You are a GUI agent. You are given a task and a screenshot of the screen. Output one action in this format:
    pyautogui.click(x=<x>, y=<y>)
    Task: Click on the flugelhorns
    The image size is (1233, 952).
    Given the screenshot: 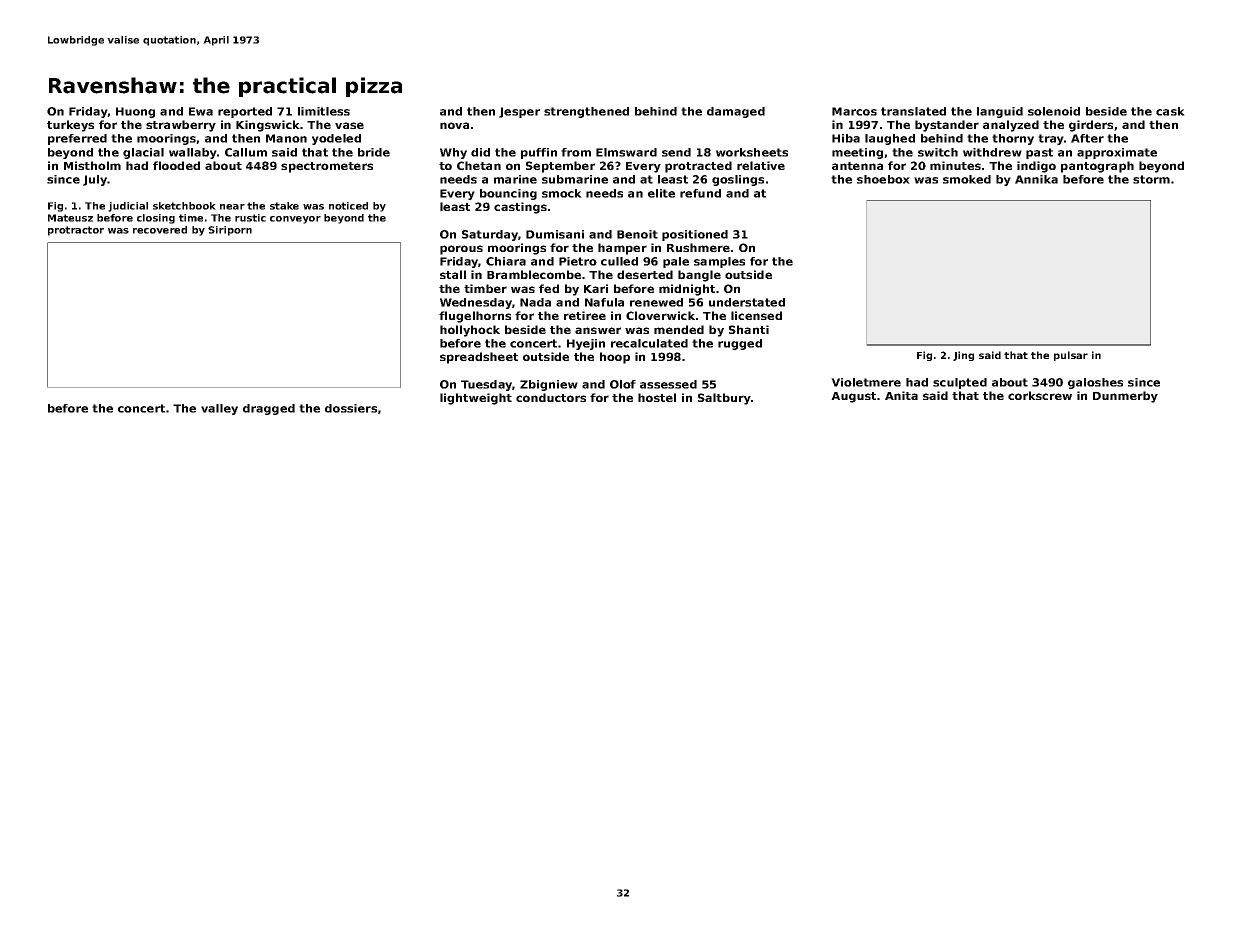 What is the action you would take?
    pyautogui.click(x=475, y=317)
